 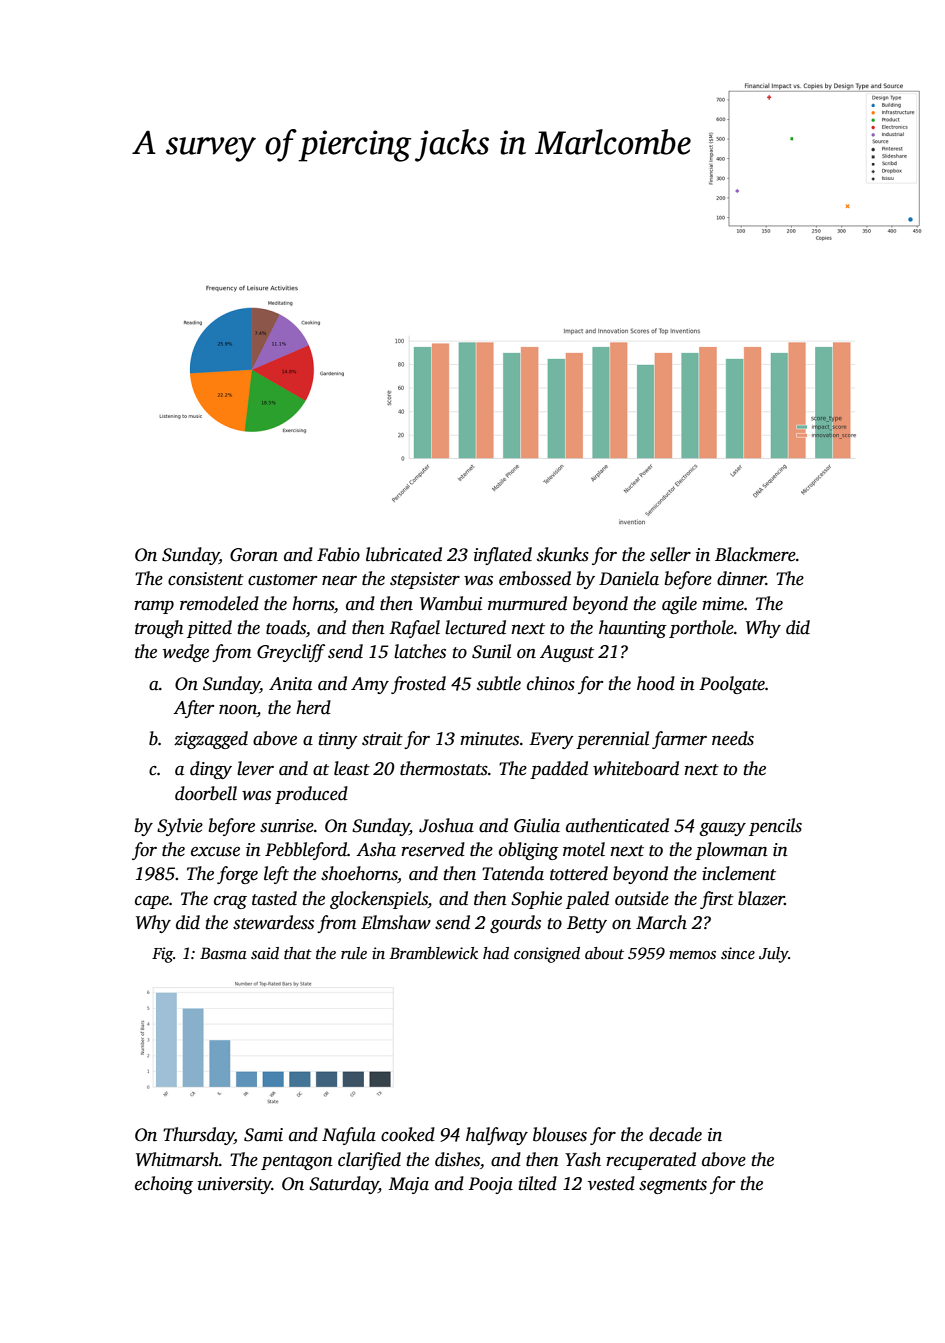 I want to click on cooked, so click(x=408, y=1134).
